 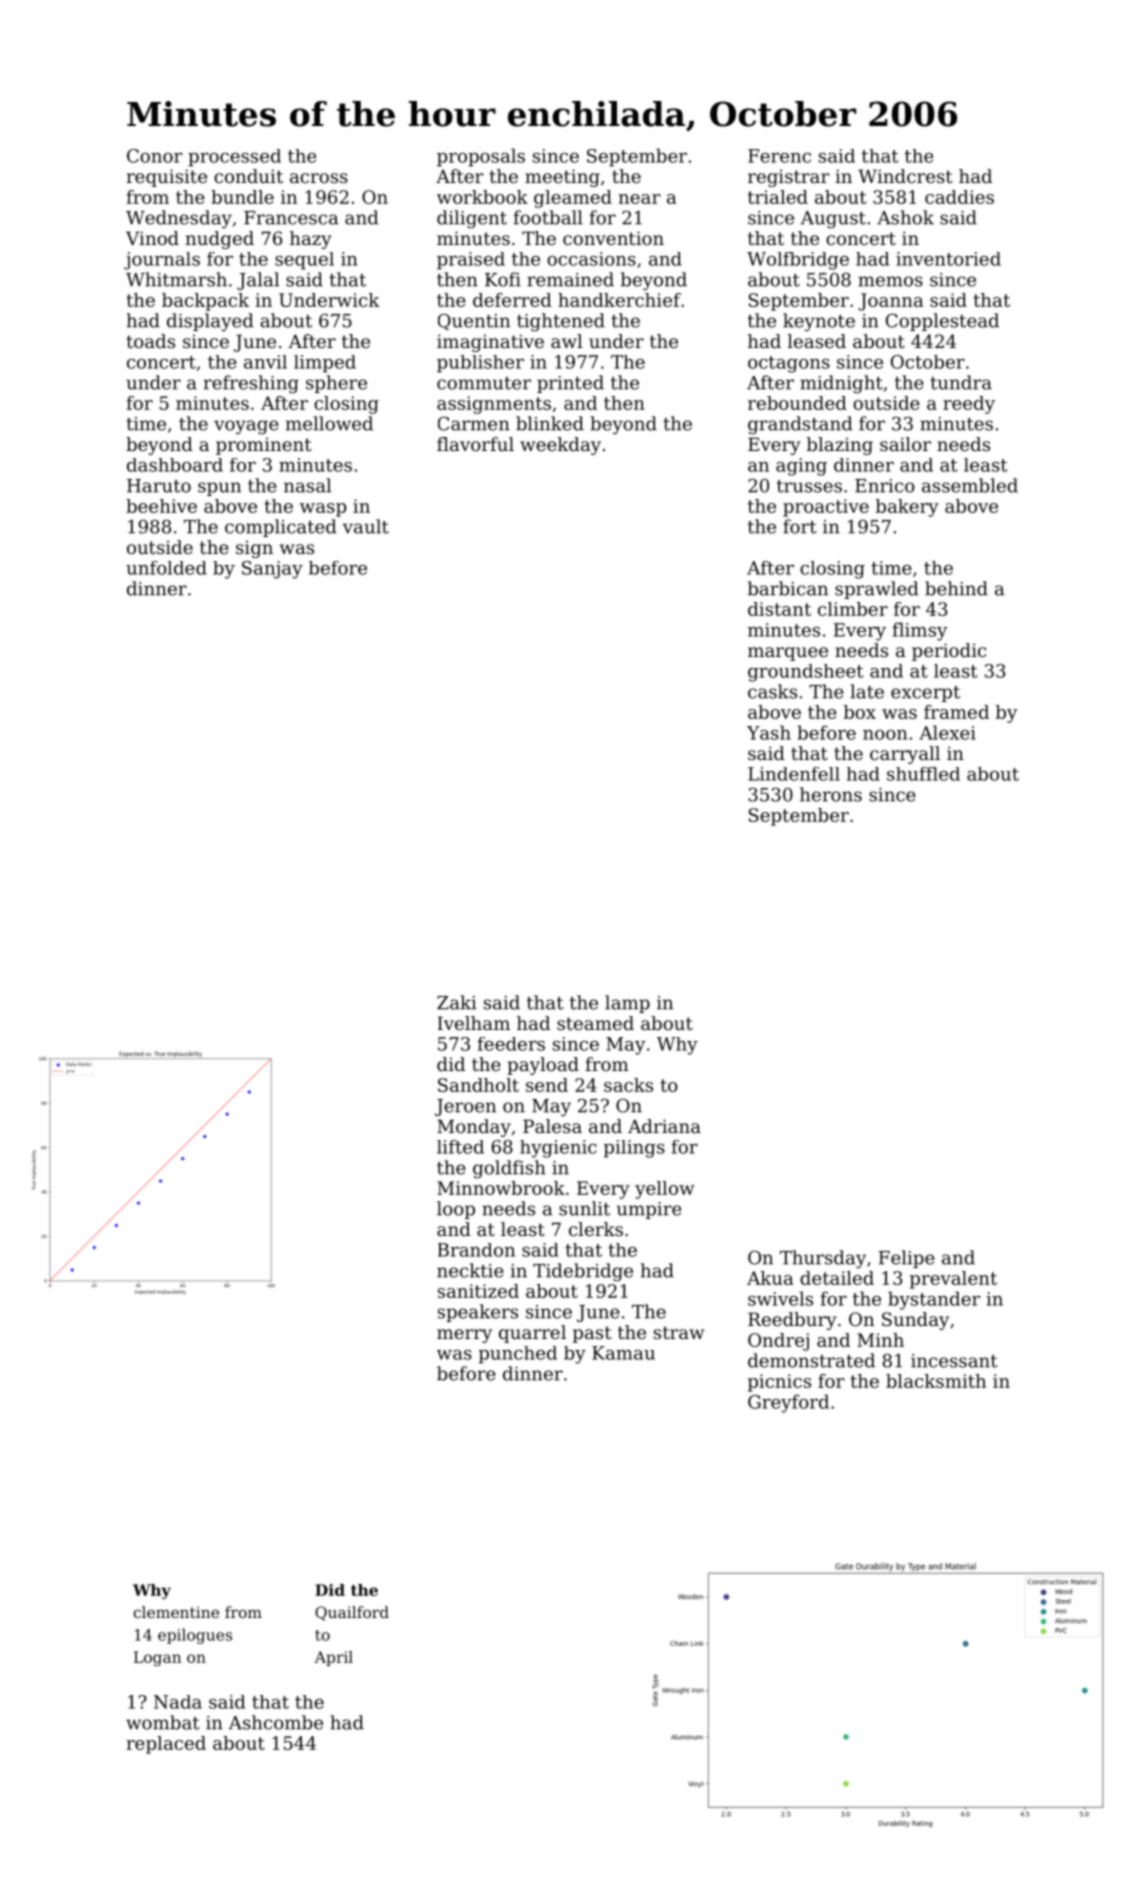 What do you see at coordinates (639, 199) in the screenshot?
I see `near` at bounding box center [639, 199].
